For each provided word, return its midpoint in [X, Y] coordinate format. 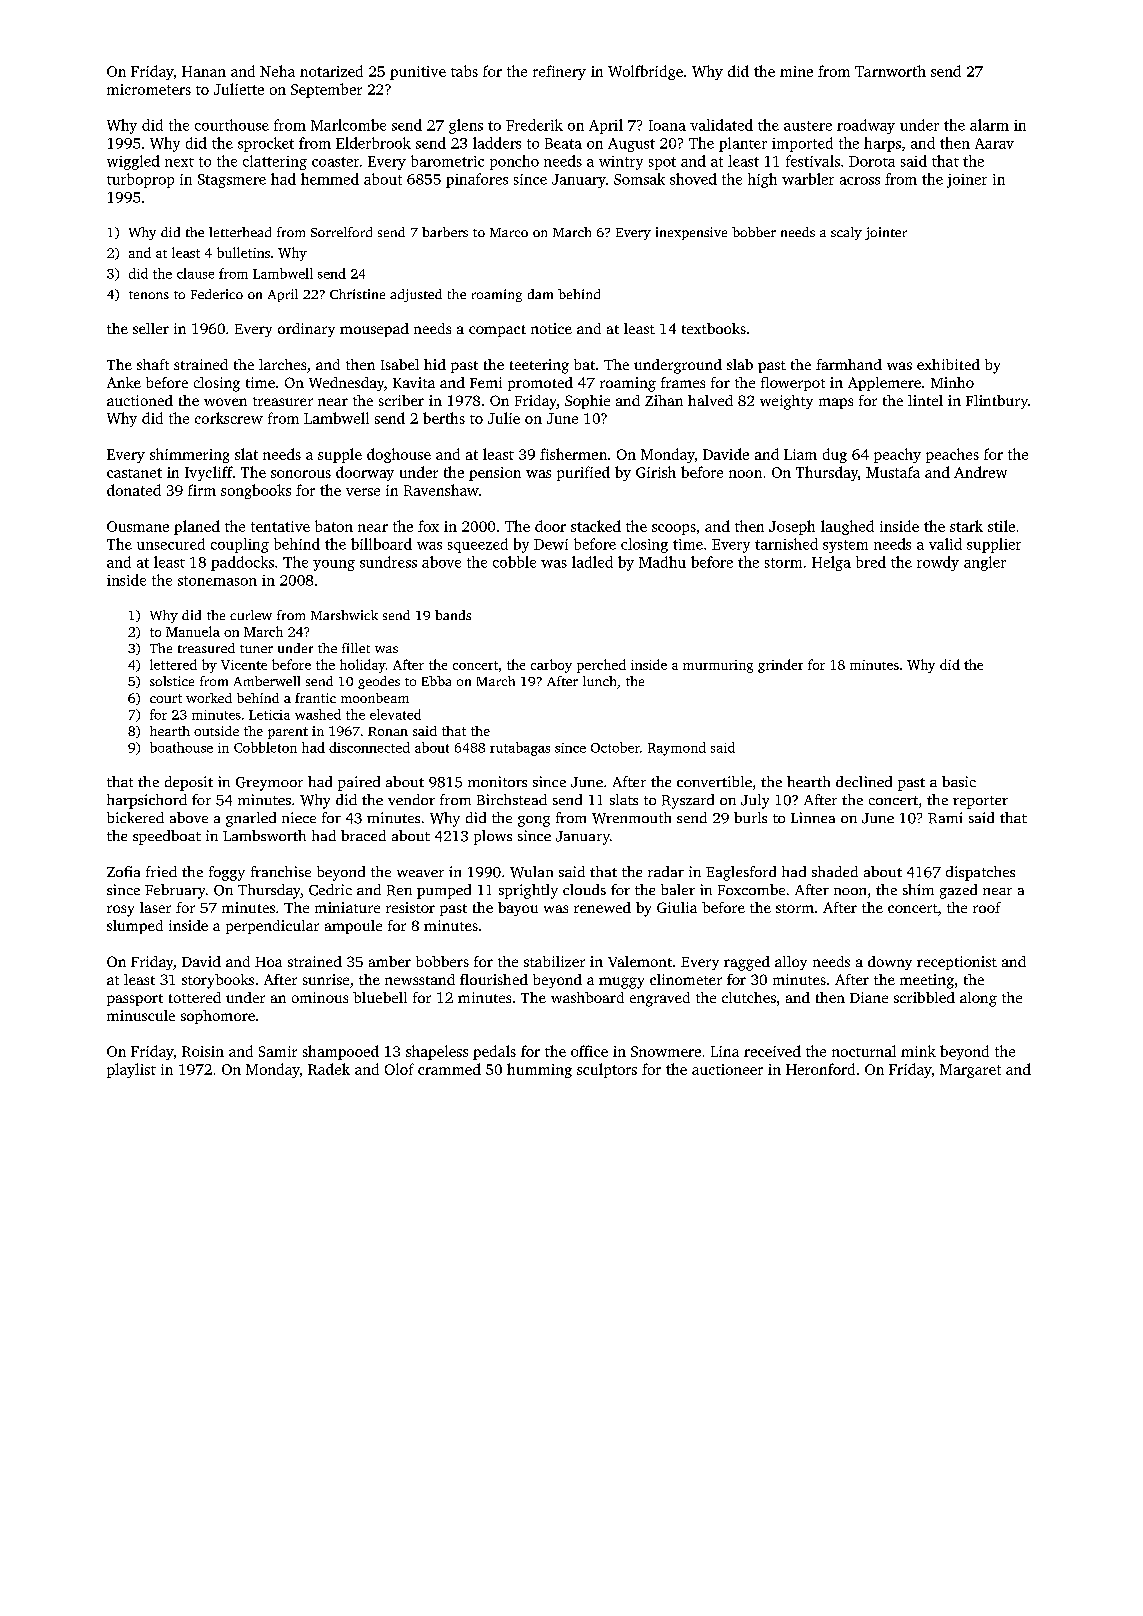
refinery [559, 72]
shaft [153, 364]
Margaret [970, 1071]
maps [836, 403]
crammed [449, 1069]
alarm [989, 125]
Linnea [813, 817]
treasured [206, 648]
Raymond [677, 749]
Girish [656, 472]
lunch [599, 681]
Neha [277, 71]
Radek [329, 1069]
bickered [135, 817]
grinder [780, 666]
